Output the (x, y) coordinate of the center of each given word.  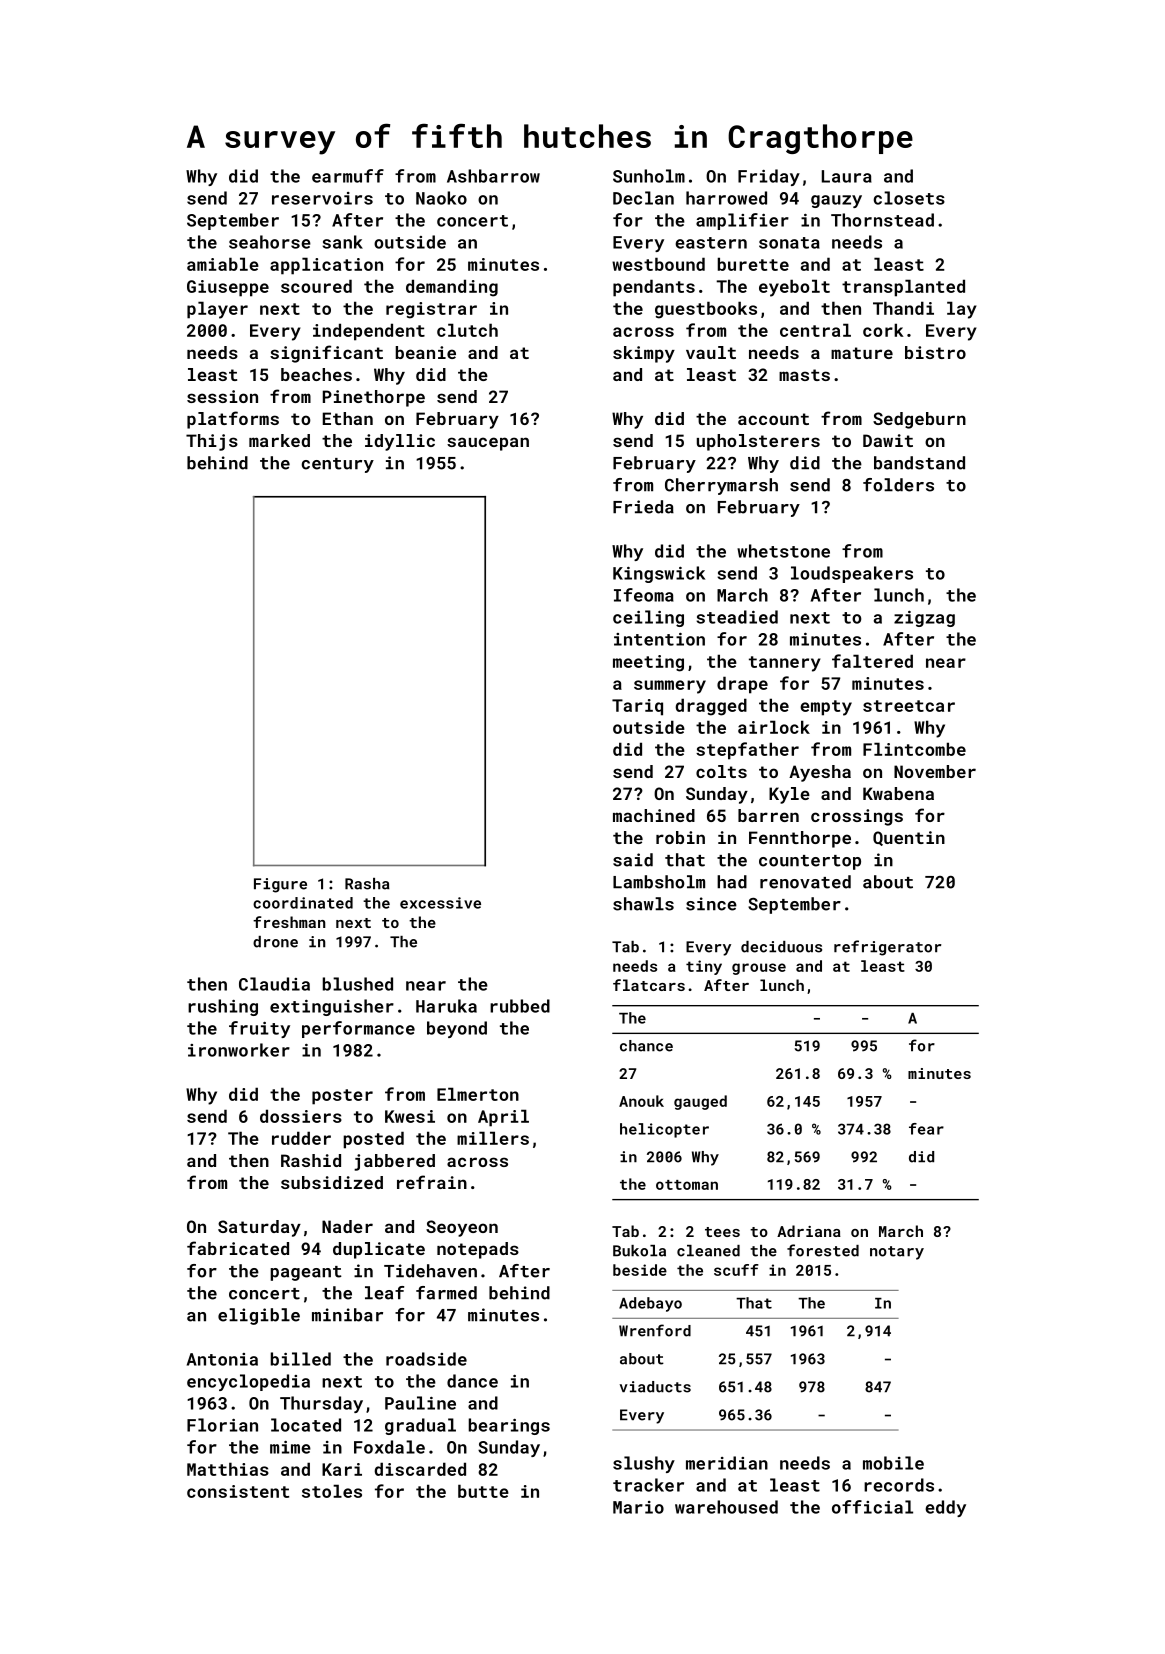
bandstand (919, 463)
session (222, 396)
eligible (259, 1316)
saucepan (488, 444)
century (337, 465)
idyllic (400, 442)
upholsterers (758, 442)
